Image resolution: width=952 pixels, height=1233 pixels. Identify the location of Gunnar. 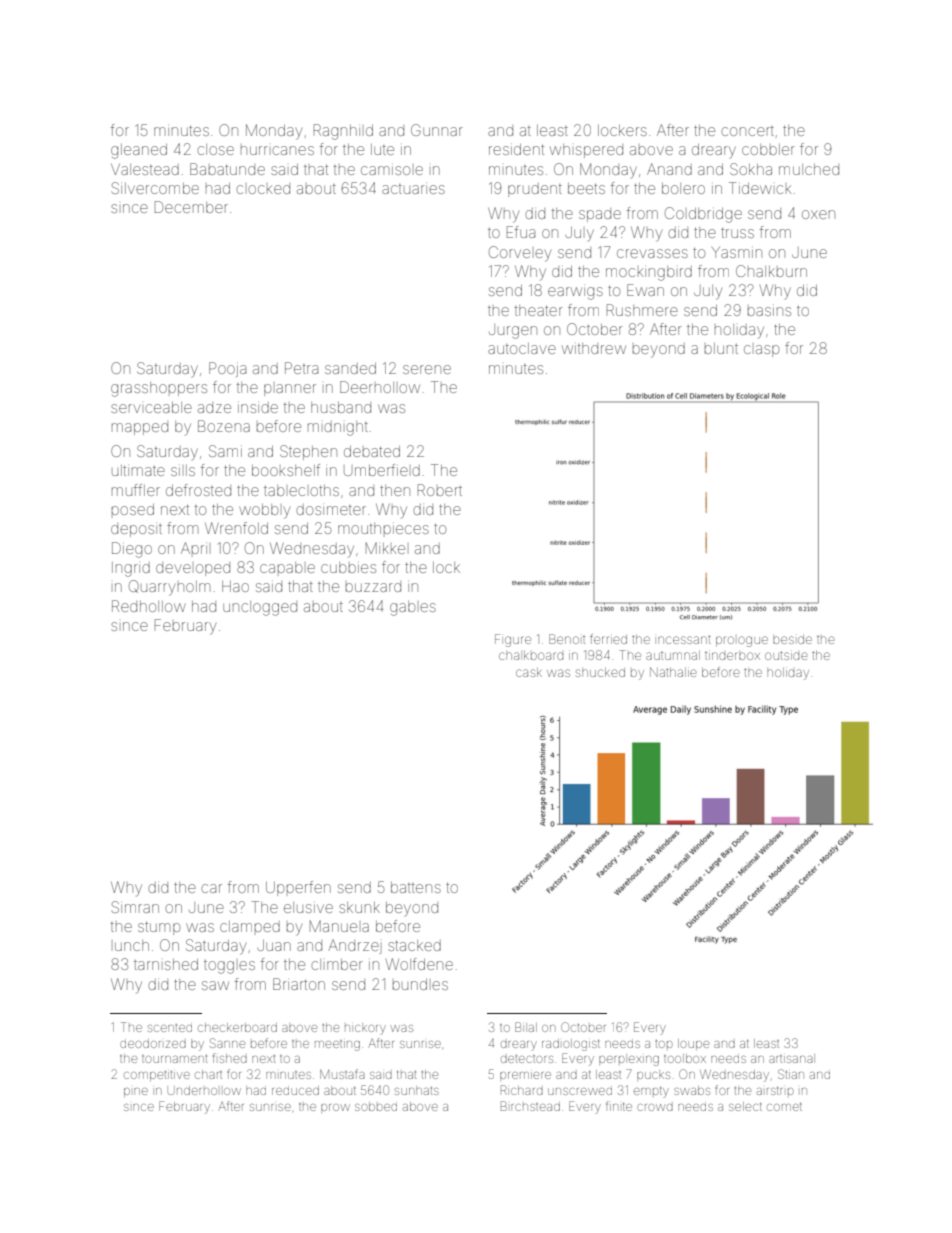
(437, 130).
